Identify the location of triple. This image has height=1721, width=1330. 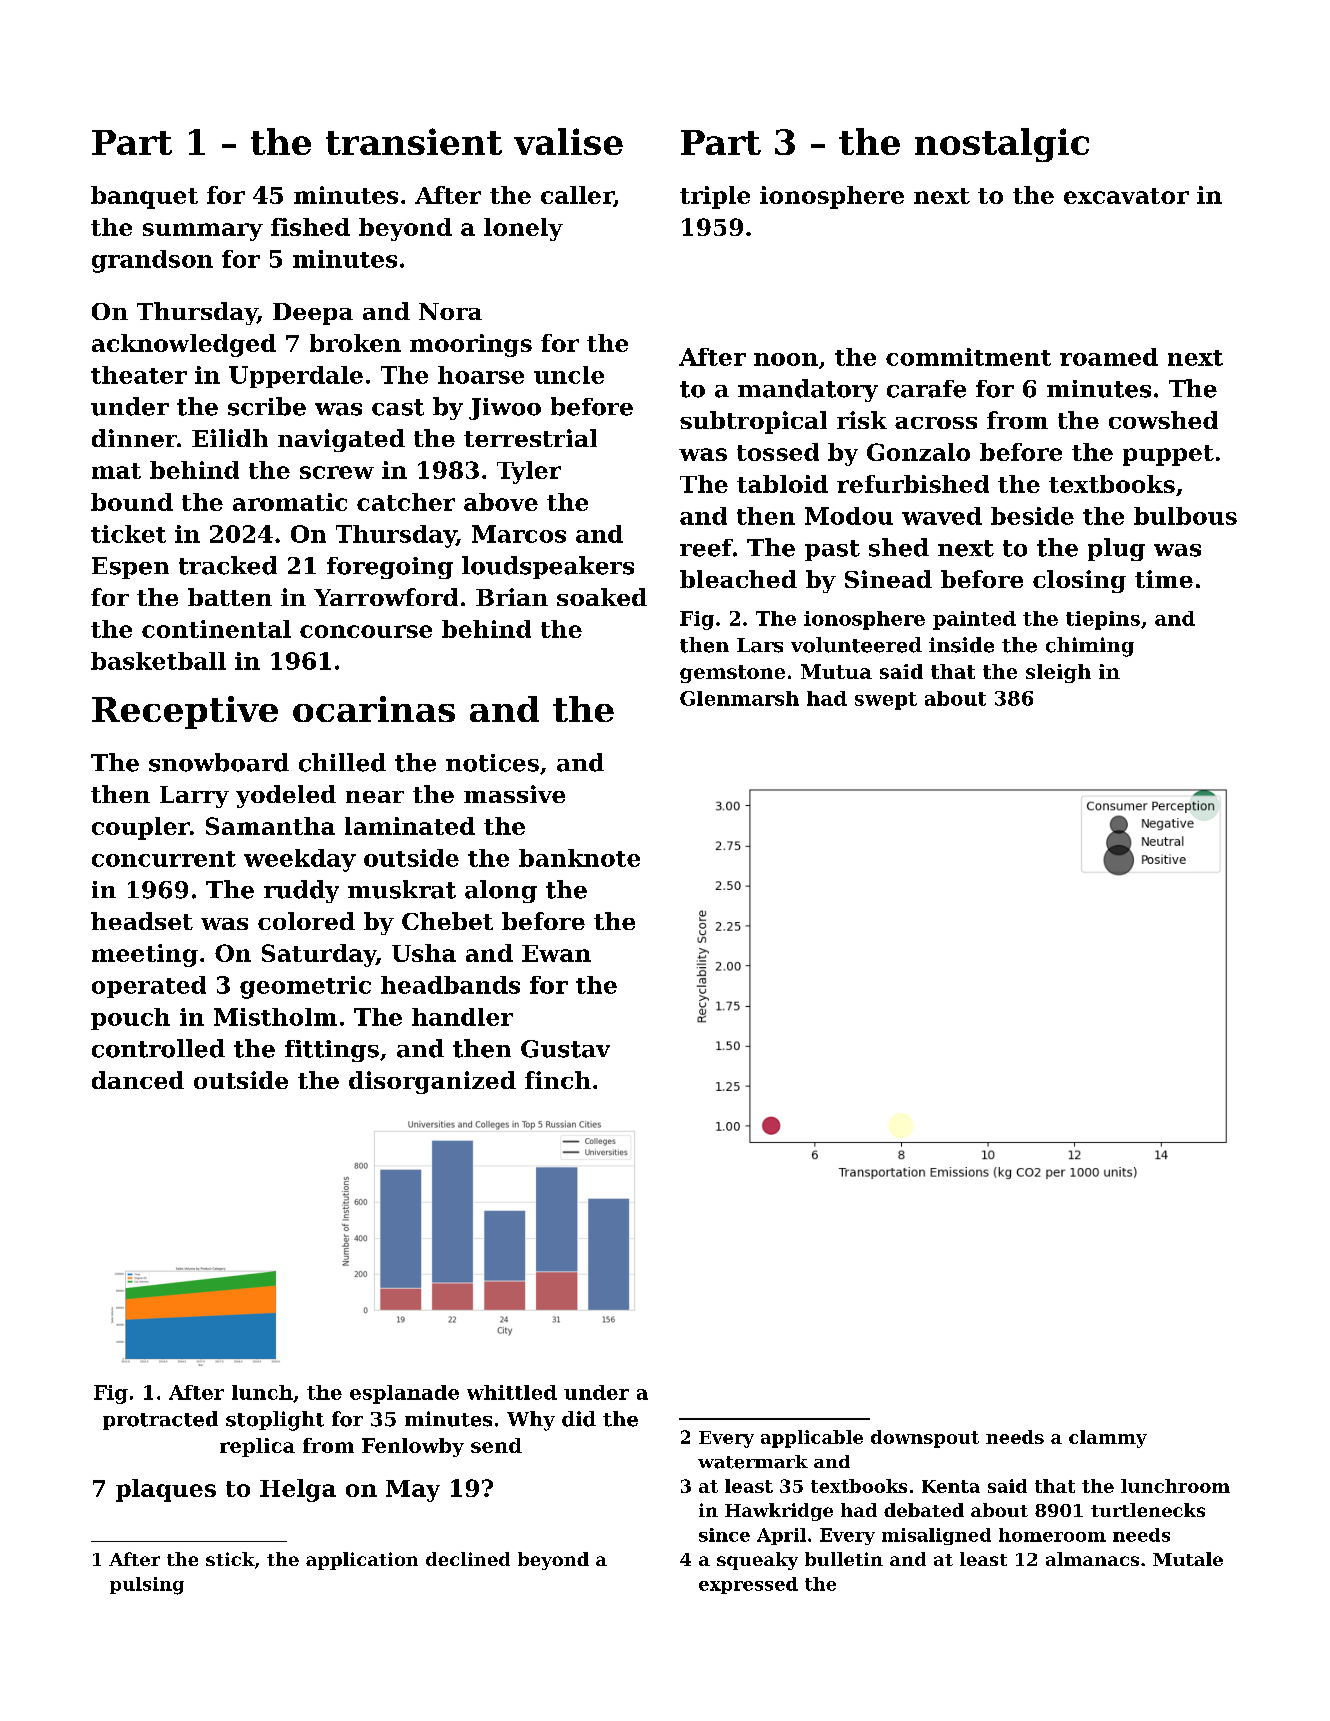
(715, 197).
